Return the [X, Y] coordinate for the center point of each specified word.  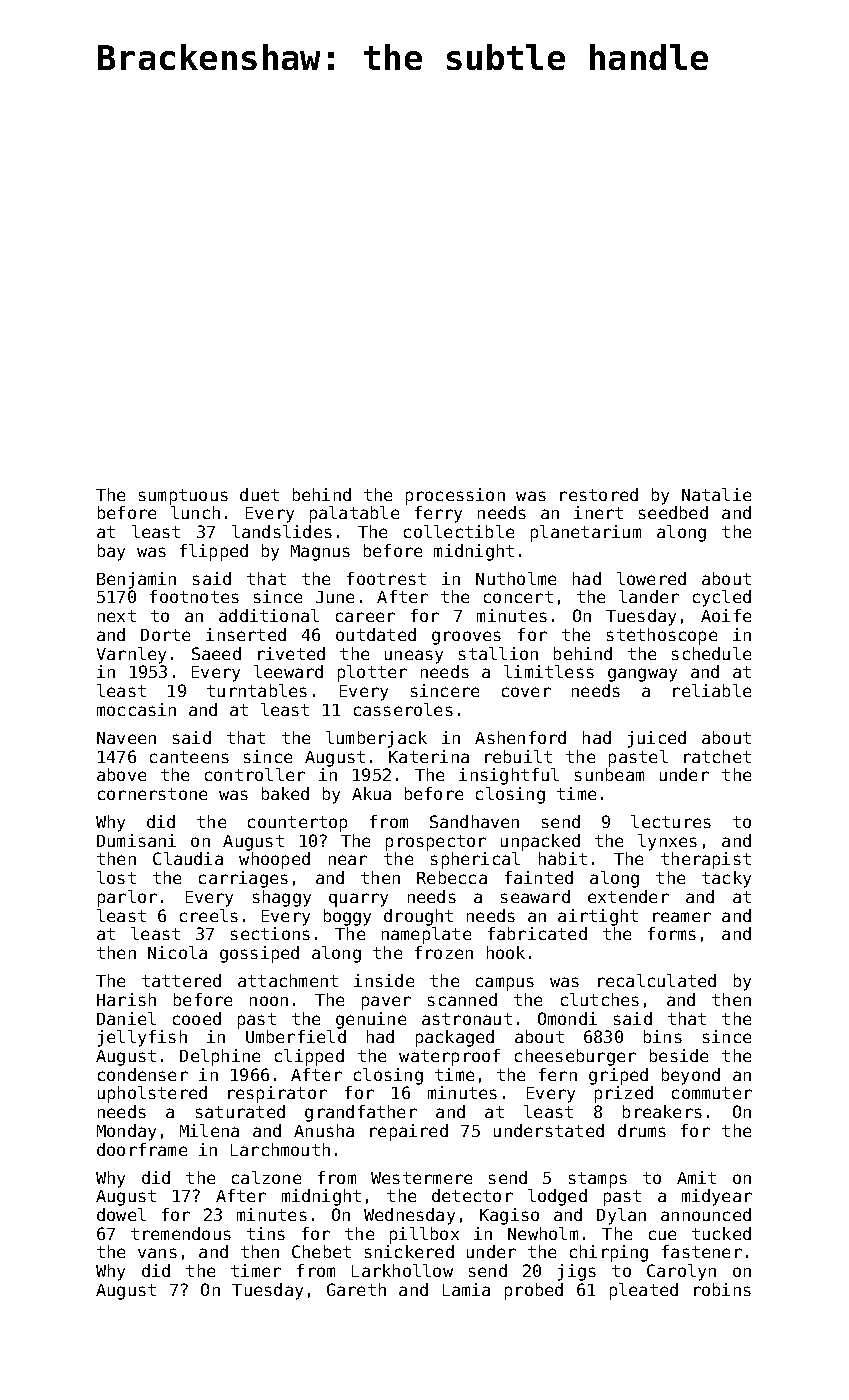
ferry [438, 514]
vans [157, 1253]
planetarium [586, 533]
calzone [266, 1177]
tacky [726, 879]
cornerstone [152, 794]
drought [418, 917]
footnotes [194, 596]
